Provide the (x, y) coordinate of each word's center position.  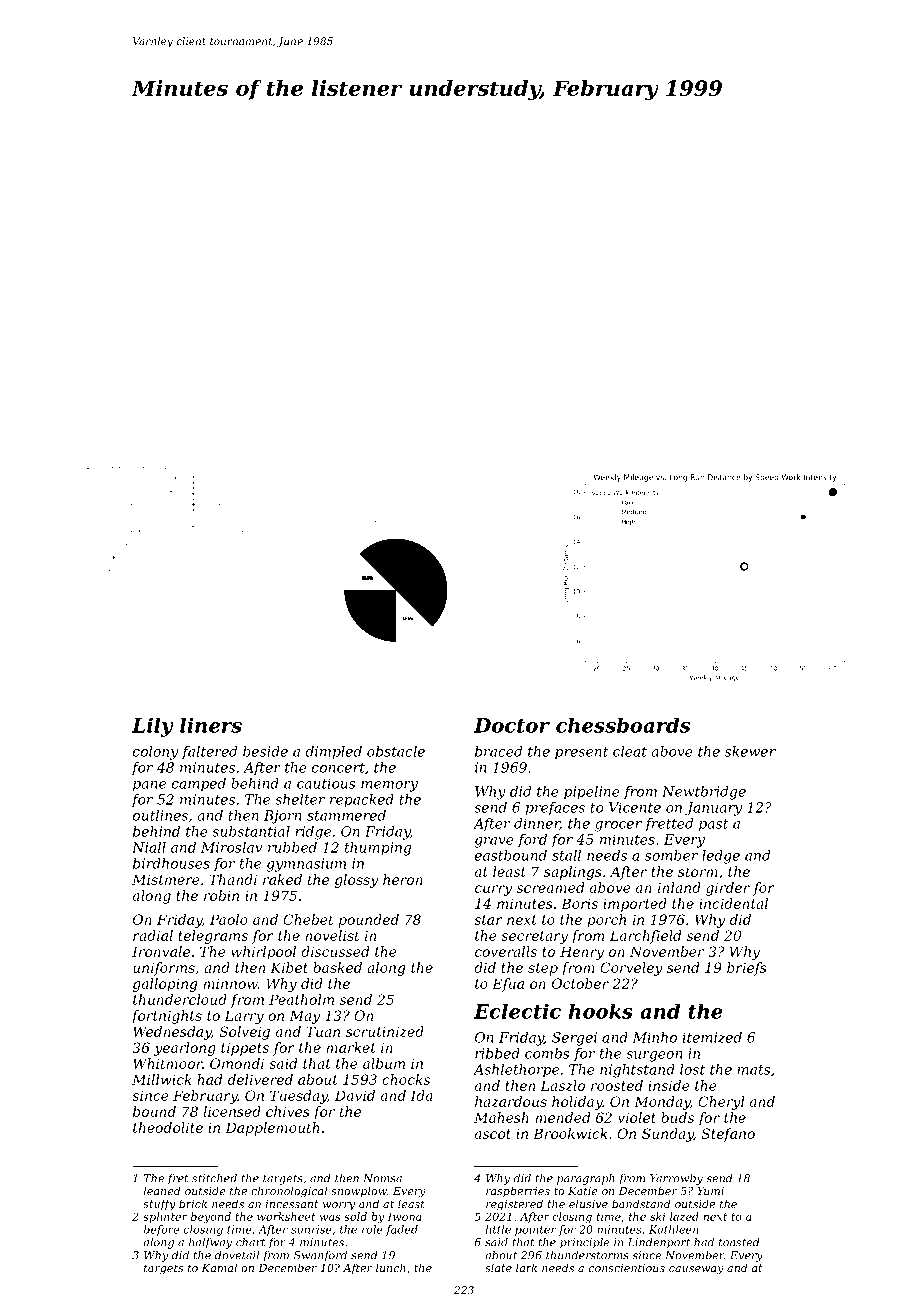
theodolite (168, 1127)
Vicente (635, 807)
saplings (573, 873)
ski (657, 1216)
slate (498, 1267)
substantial (251, 831)
